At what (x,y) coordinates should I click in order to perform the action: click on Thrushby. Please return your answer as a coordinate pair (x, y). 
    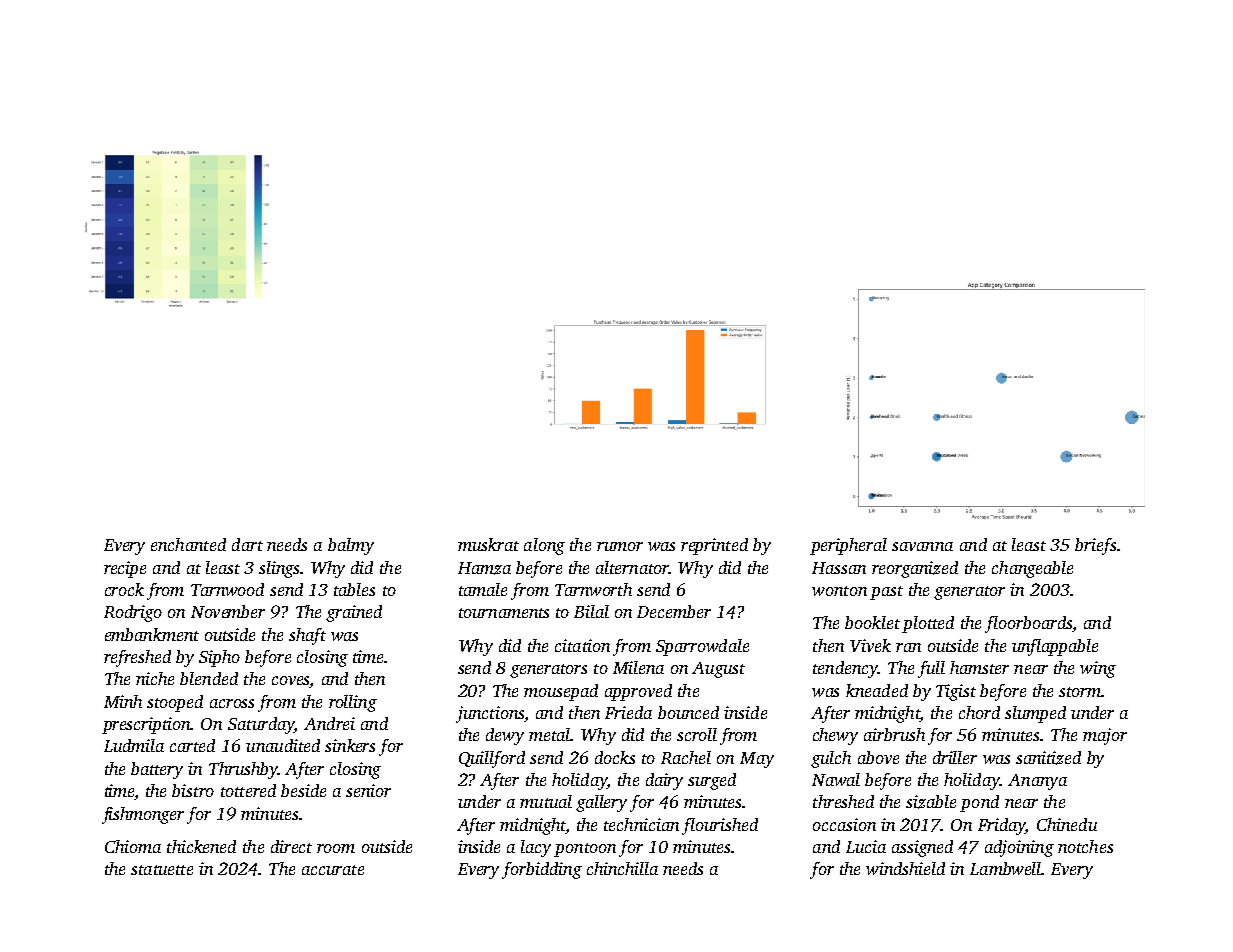
    Looking at the image, I should click on (243, 770).
